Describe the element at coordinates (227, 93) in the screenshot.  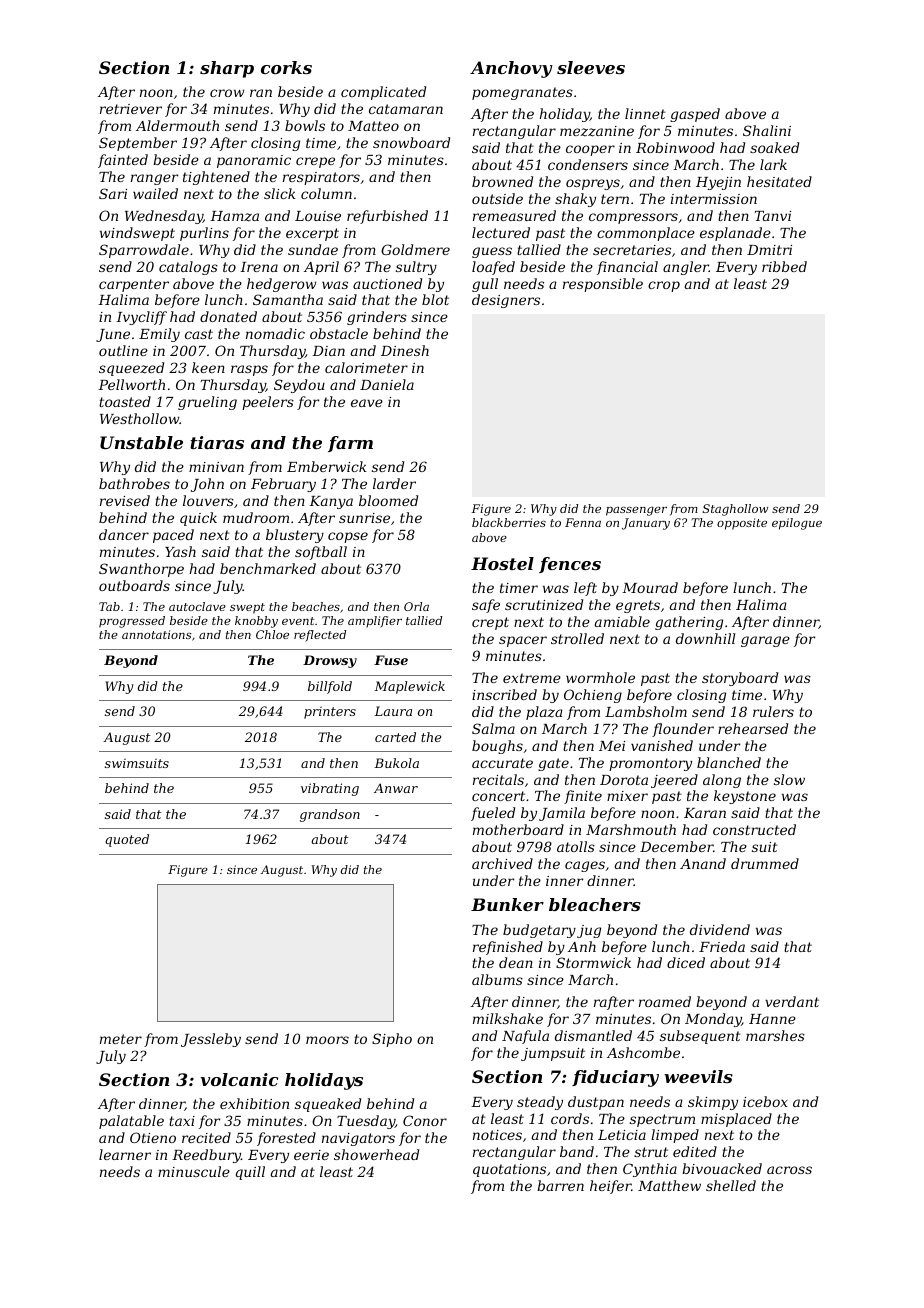
I see `crow` at that location.
